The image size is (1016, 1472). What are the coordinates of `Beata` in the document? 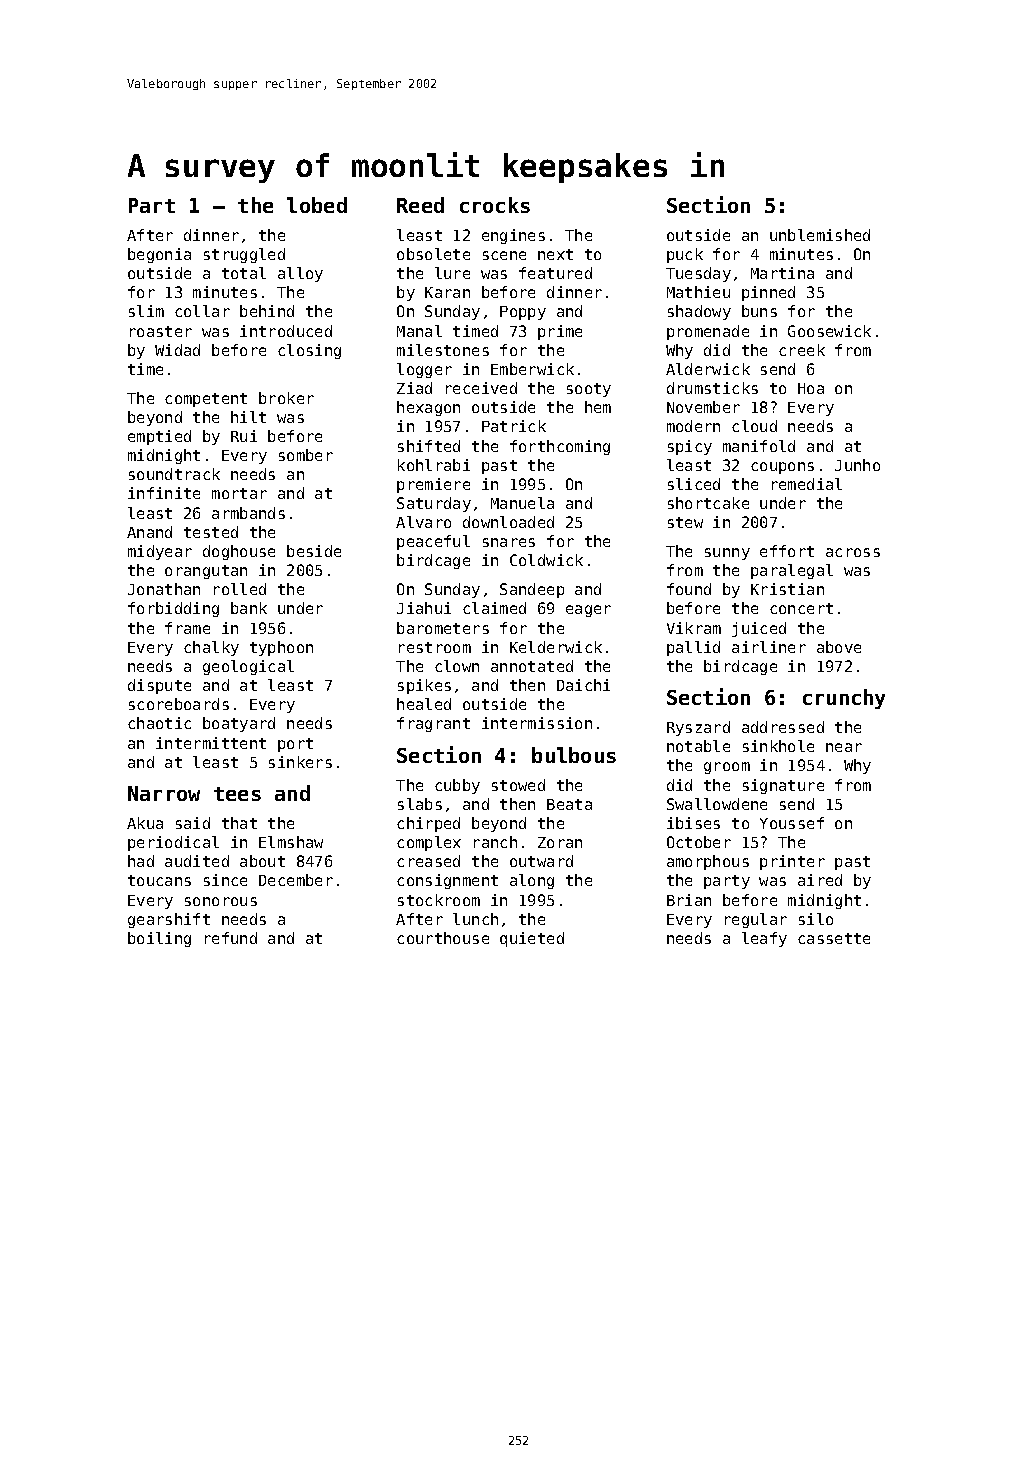 It's located at (569, 804).
